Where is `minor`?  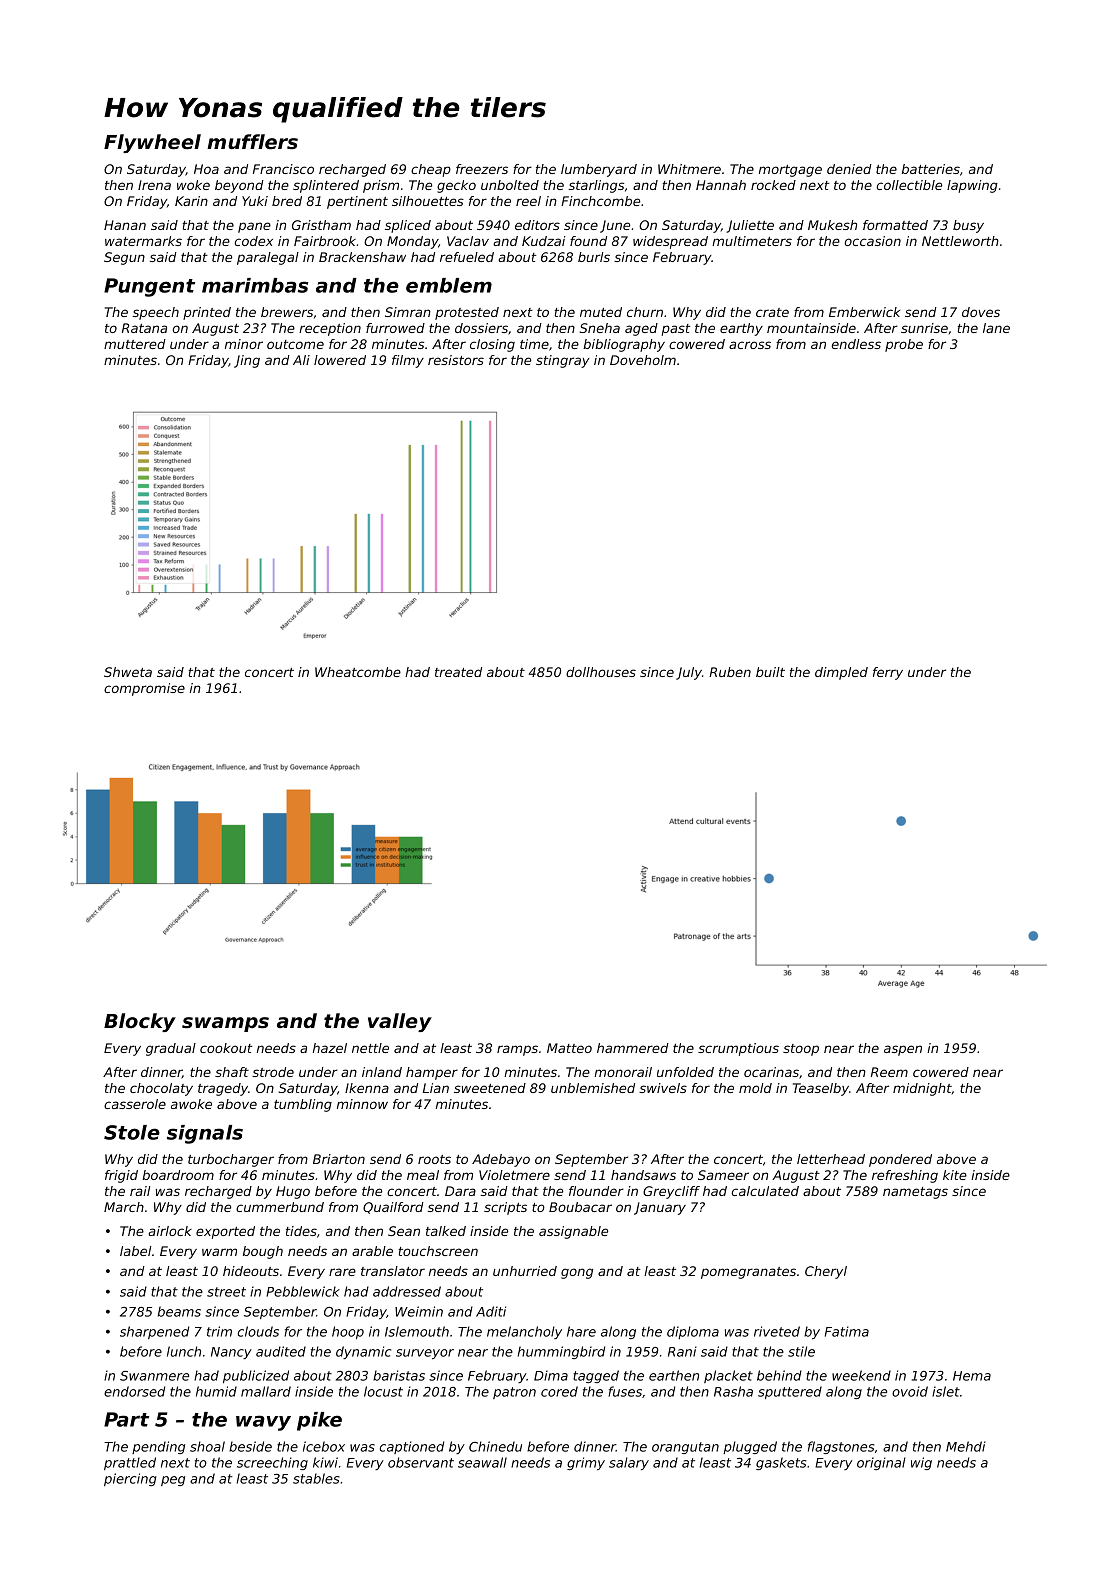
minor is located at coordinates (244, 344).
